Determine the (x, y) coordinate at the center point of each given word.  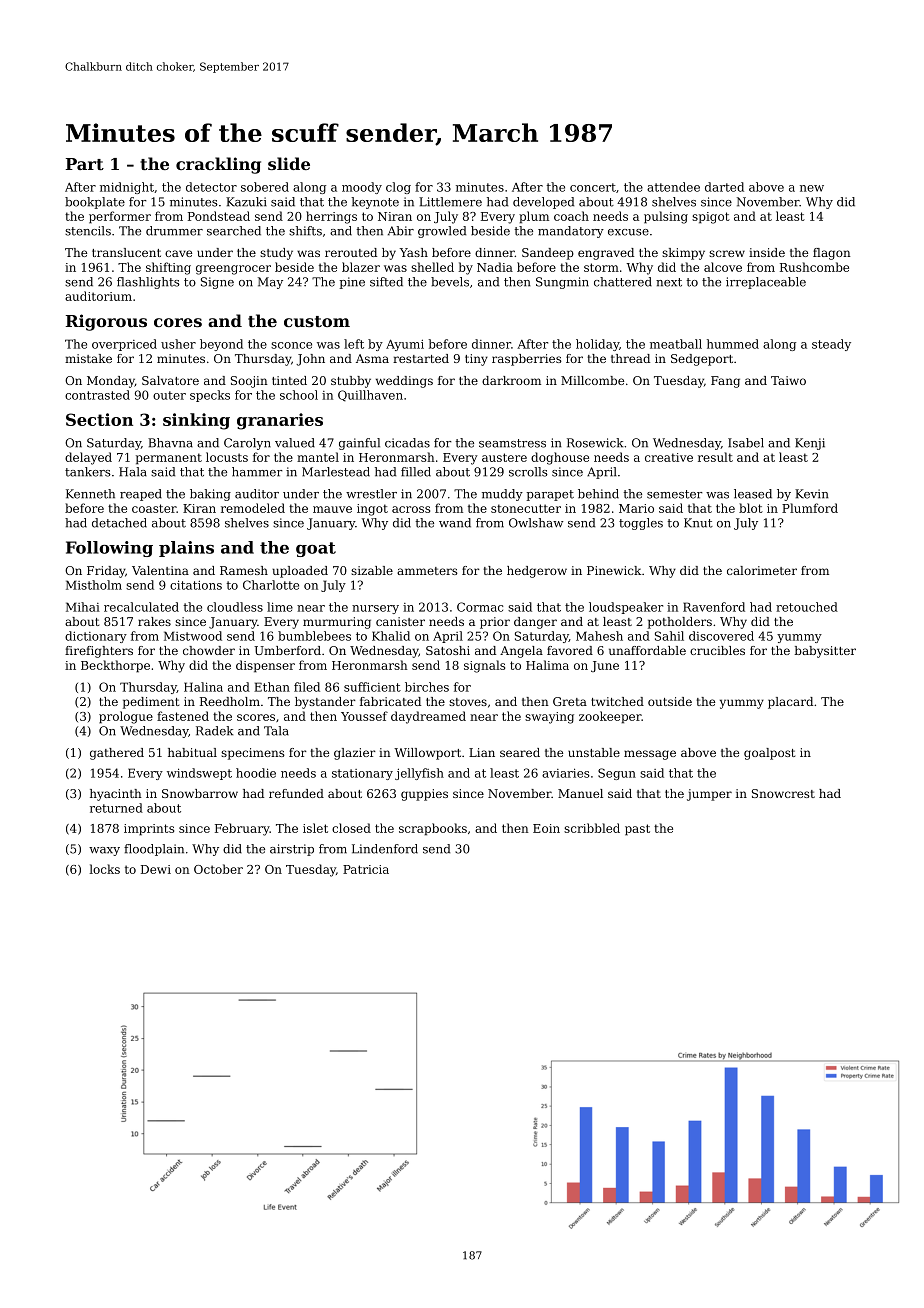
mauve (332, 509)
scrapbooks (433, 829)
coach (571, 216)
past (637, 830)
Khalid (391, 636)
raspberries (527, 360)
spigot (711, 218)
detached (119, 523)
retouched (807, 607)
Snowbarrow (200, 793)
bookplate (95, 203)
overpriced (124, 345)
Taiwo (788, 380)
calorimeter (762, 570)
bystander (325, 703)
